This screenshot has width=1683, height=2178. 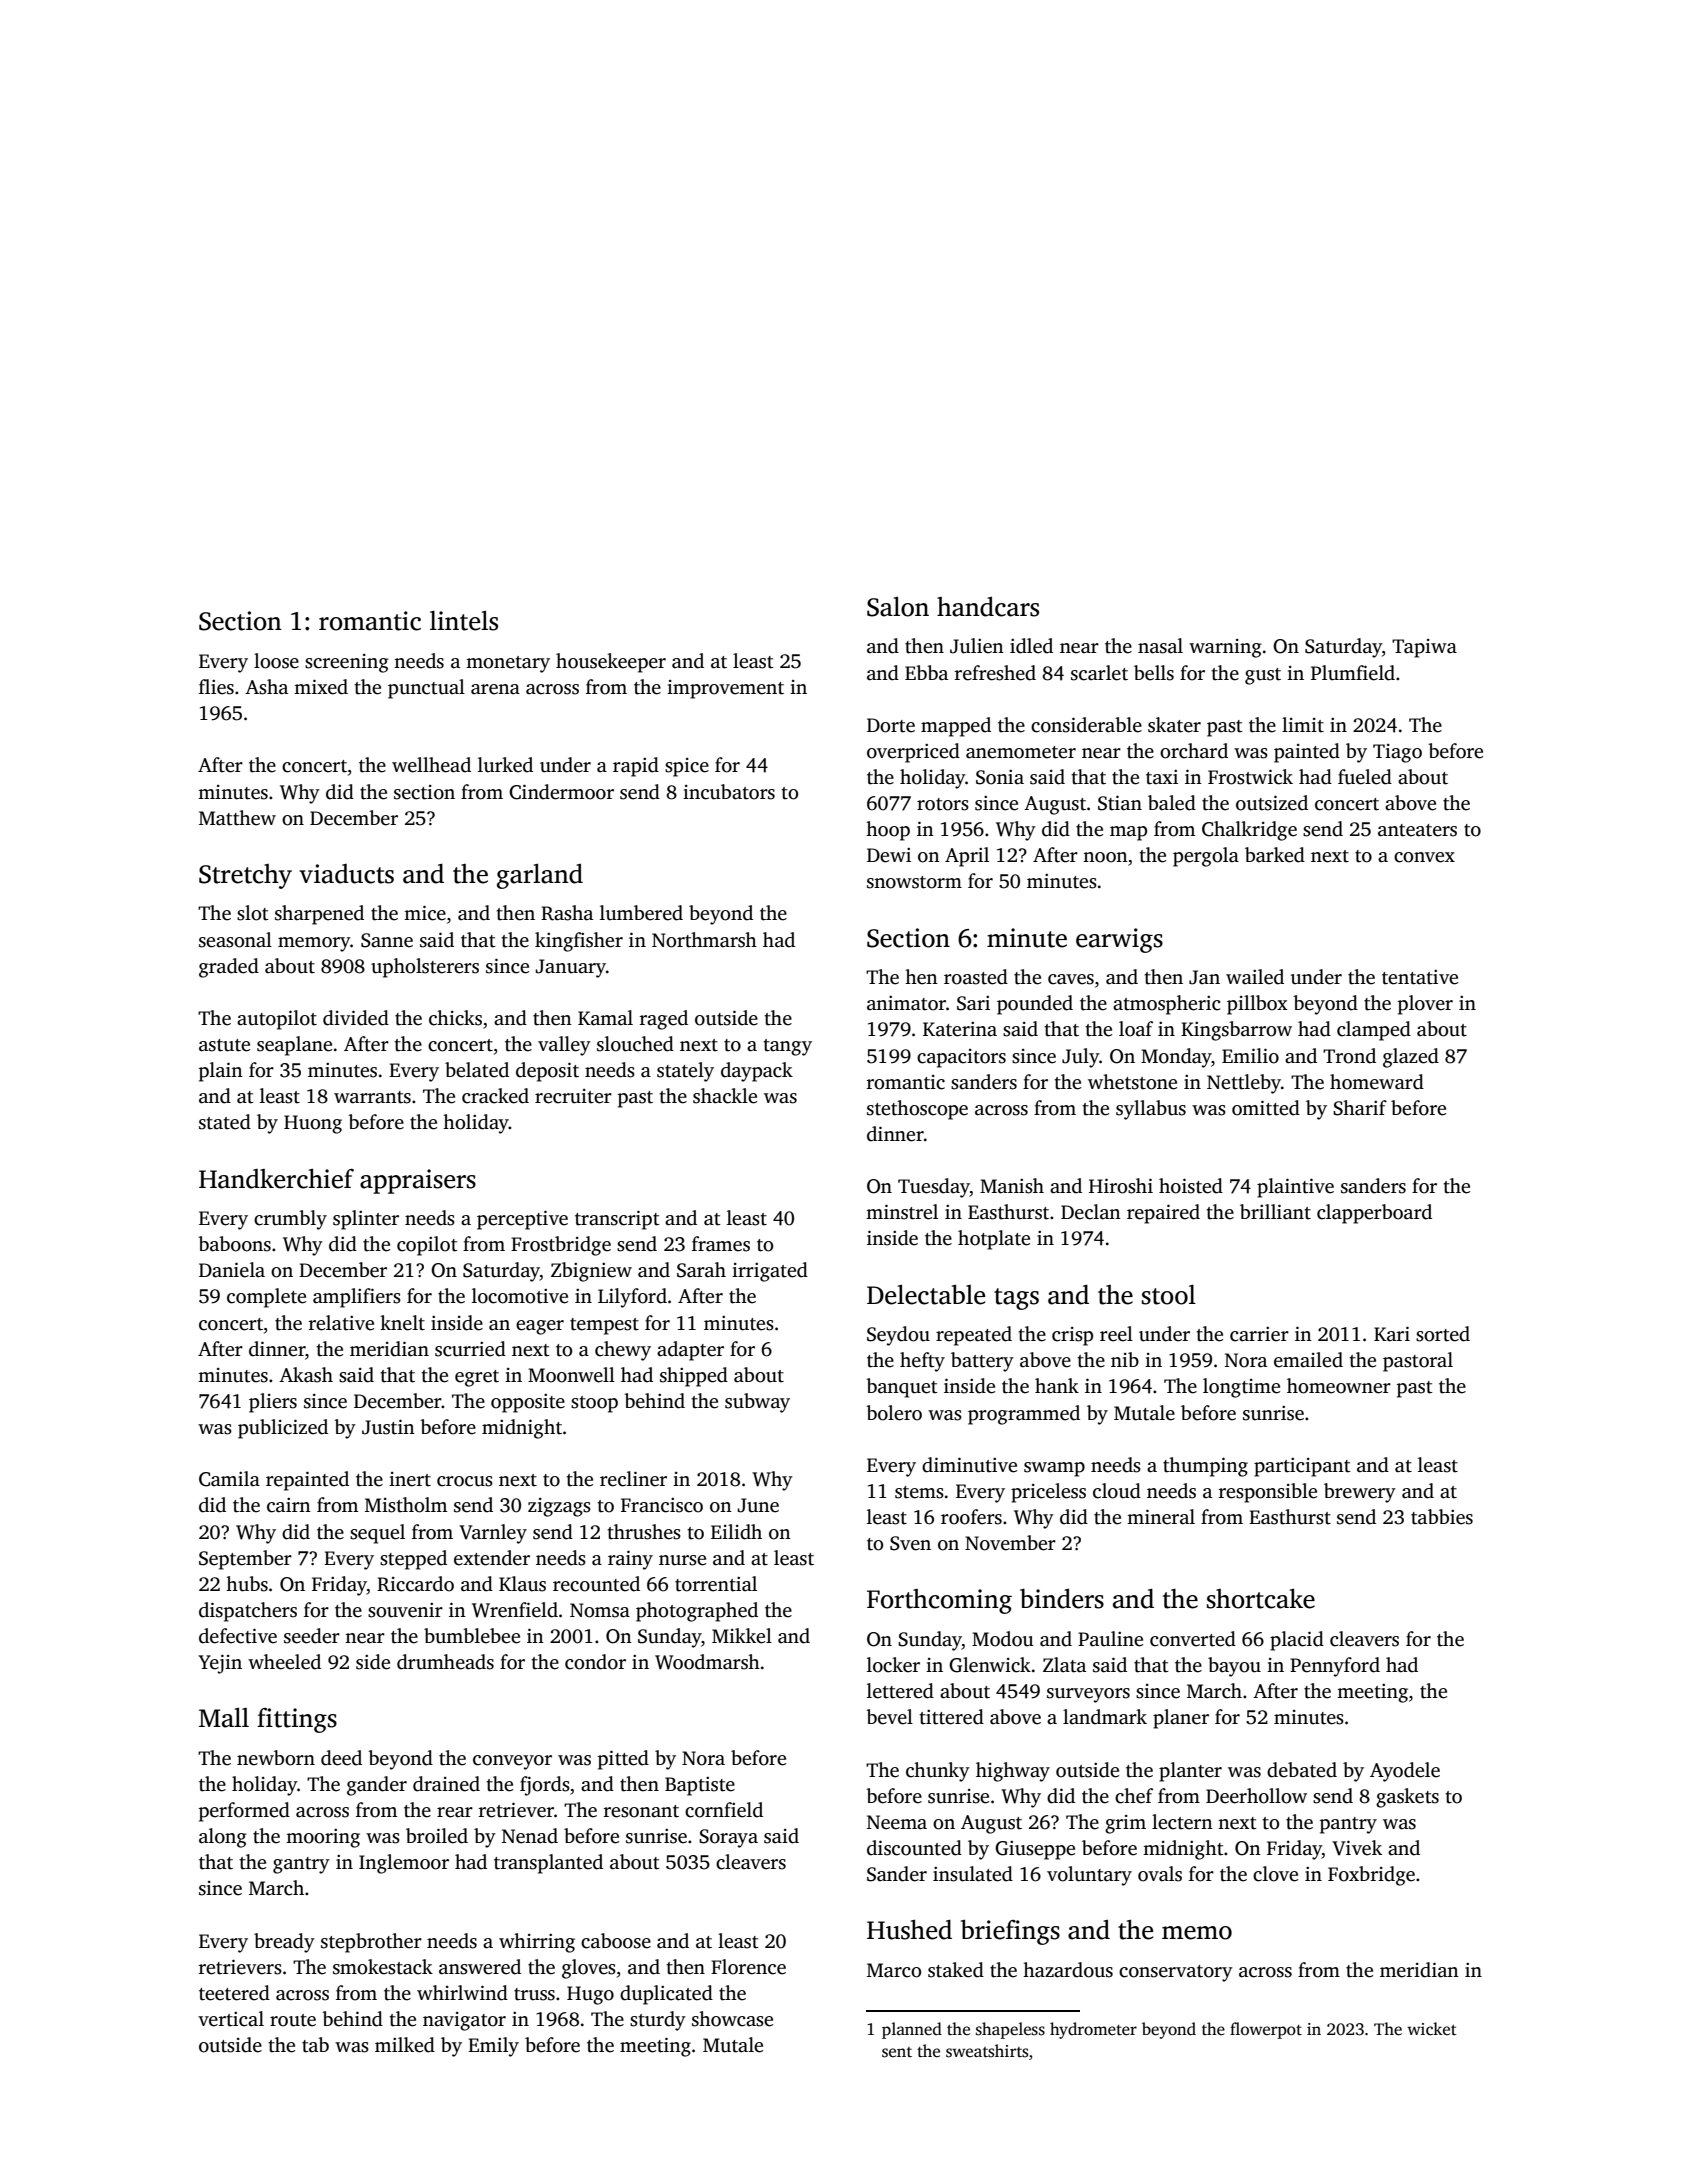 What do you see at coordinates (616, 1941) in the screenshot?
I see `caboose` at bounding box center [616, 1941].
